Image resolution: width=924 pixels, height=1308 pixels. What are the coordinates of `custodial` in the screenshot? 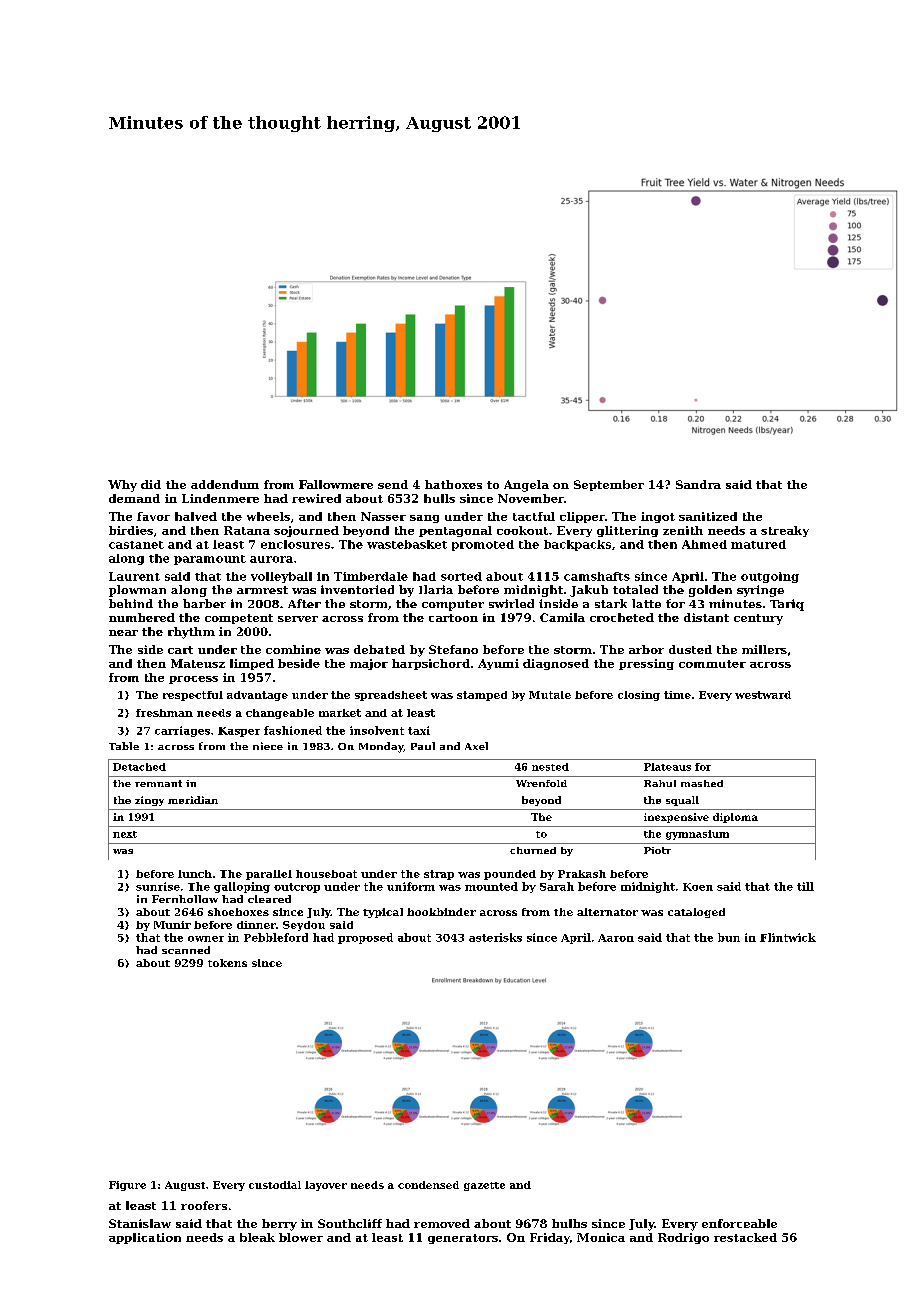 It's located at (275, 1185).
